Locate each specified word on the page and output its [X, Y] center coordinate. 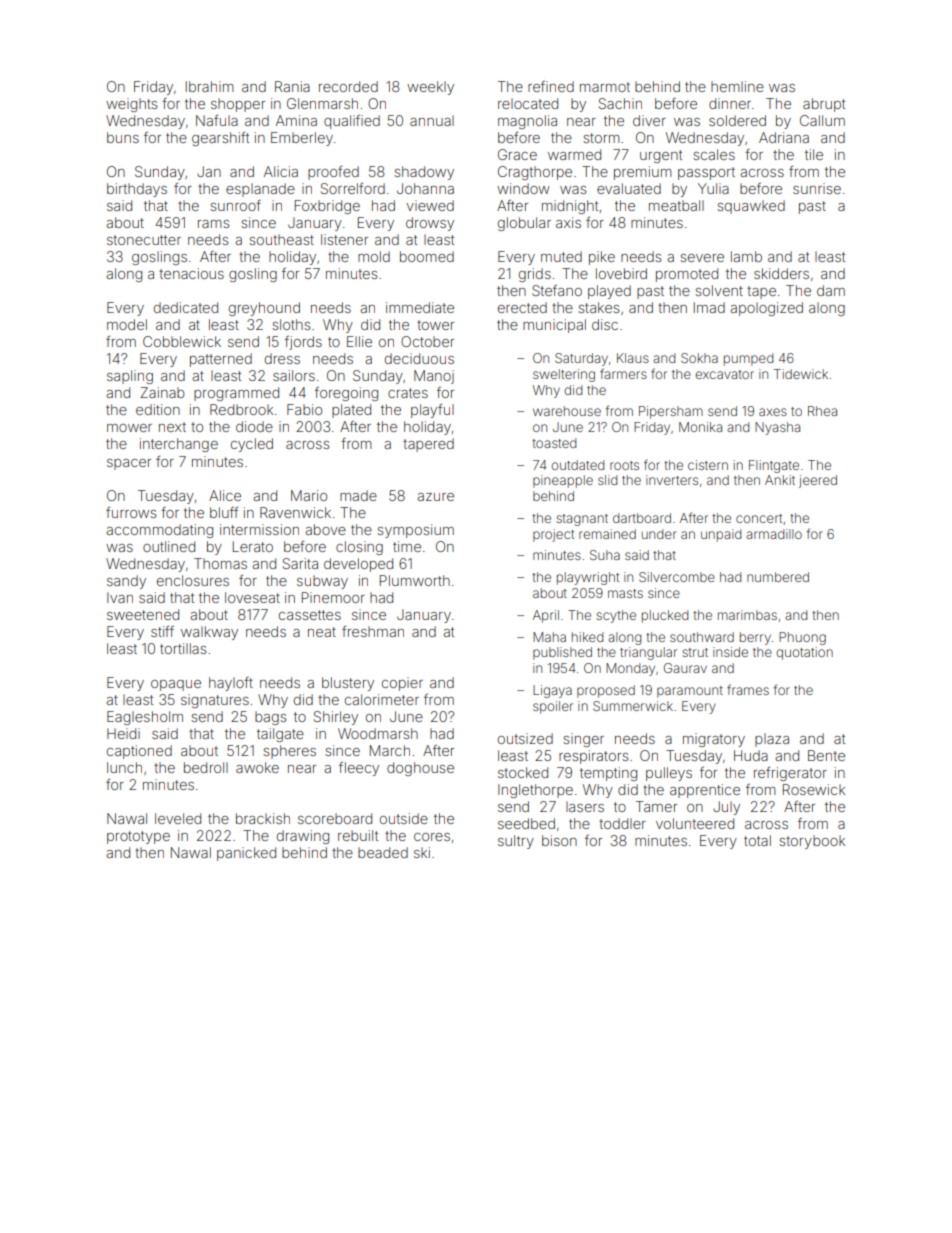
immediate [420, 307]
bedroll [206, 767]
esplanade [260, 190]
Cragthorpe [535, 173]
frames [748, 689]
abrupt [824, 105]
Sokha [699, 358]
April [546, 616]
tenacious [191, 273]
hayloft [231, 684]
